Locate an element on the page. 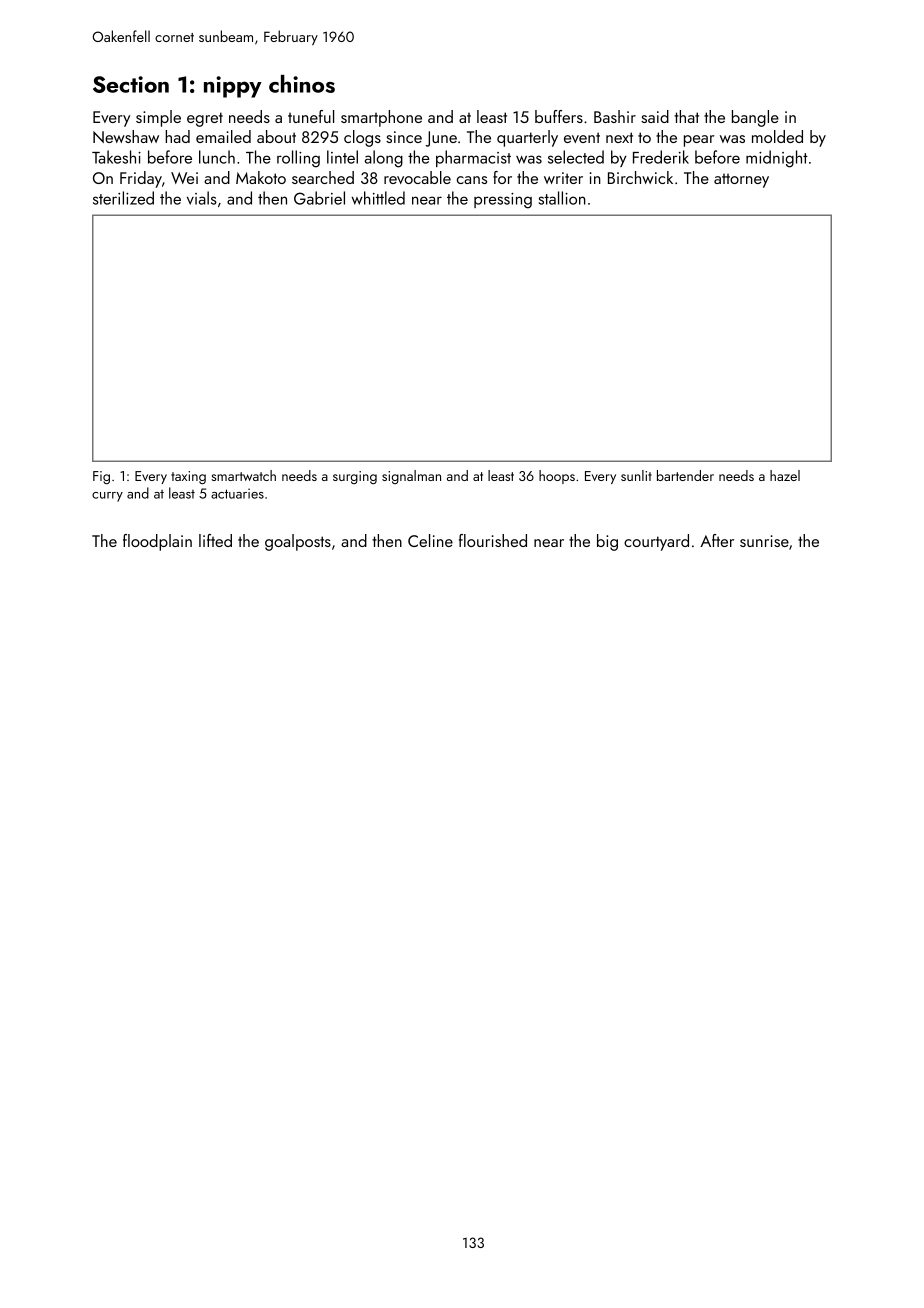 This page has height=1308, width=924. revocable is located at coordinates (417, 177).
